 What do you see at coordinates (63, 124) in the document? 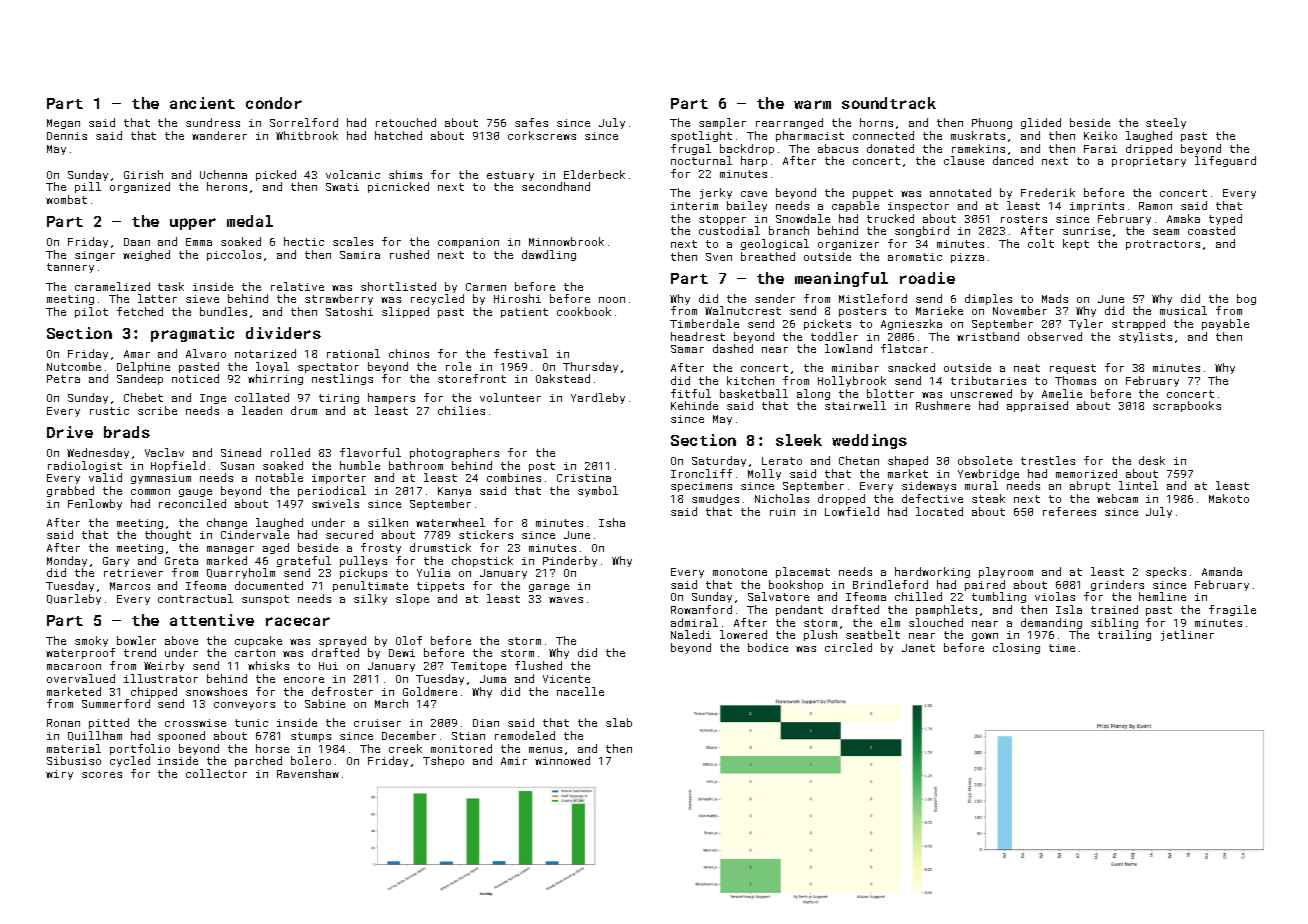
I see `Megan` at bounding box center [63, 124].
